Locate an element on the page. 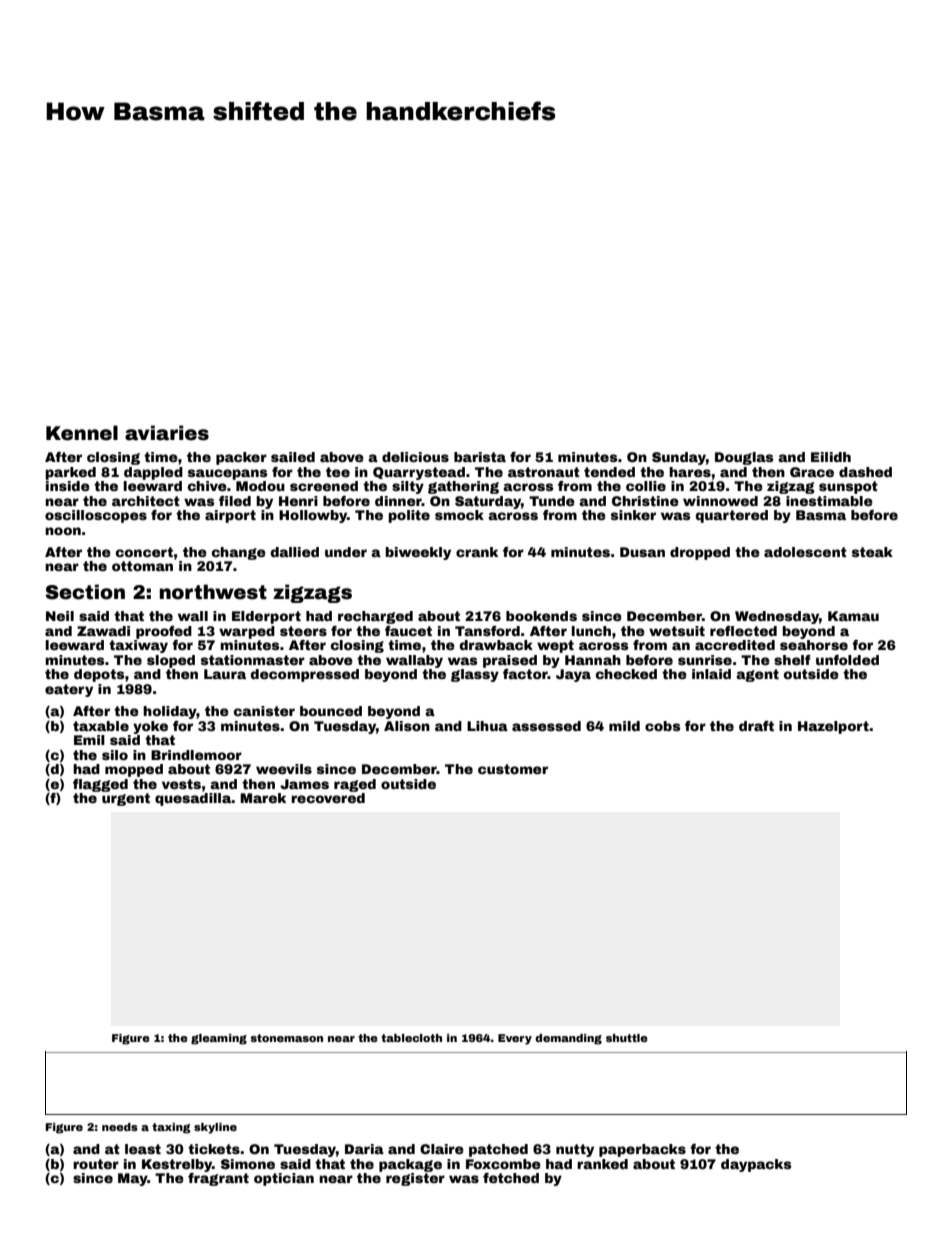 The height and width of the page is (1233, 952). dashed is located at coordinates (865, 472).
